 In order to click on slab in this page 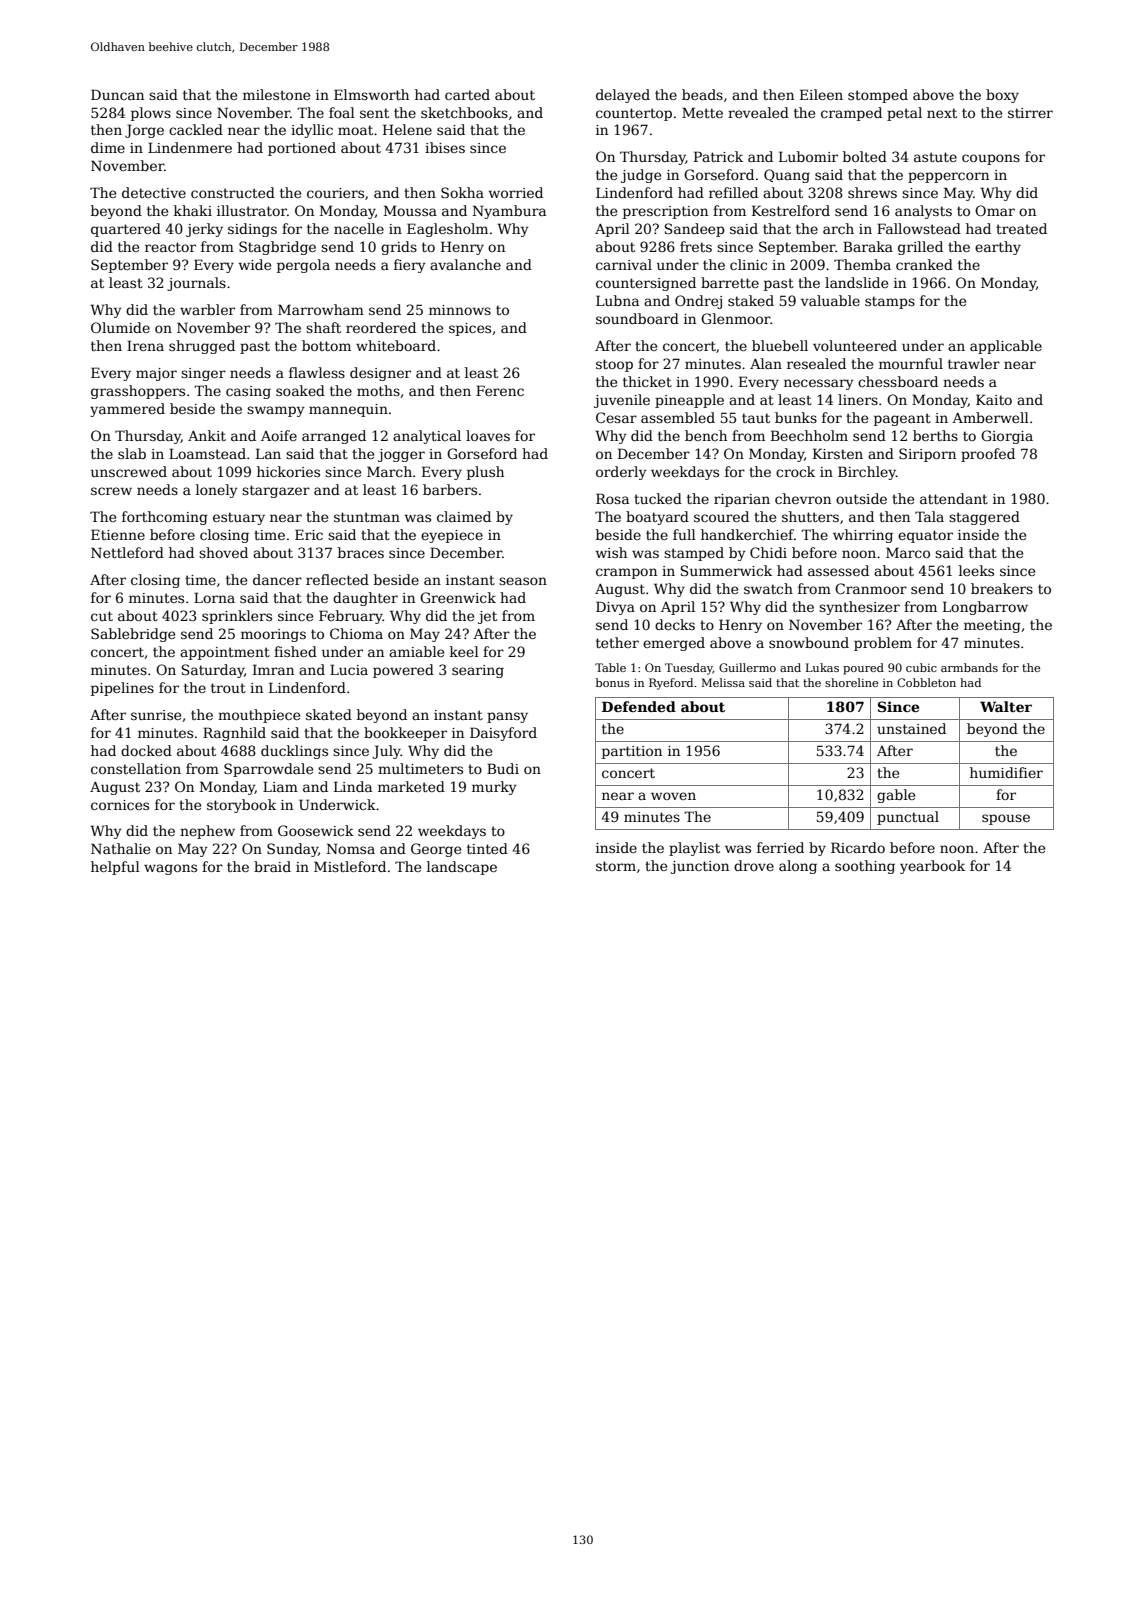, I will do `click(132, 453)`.
